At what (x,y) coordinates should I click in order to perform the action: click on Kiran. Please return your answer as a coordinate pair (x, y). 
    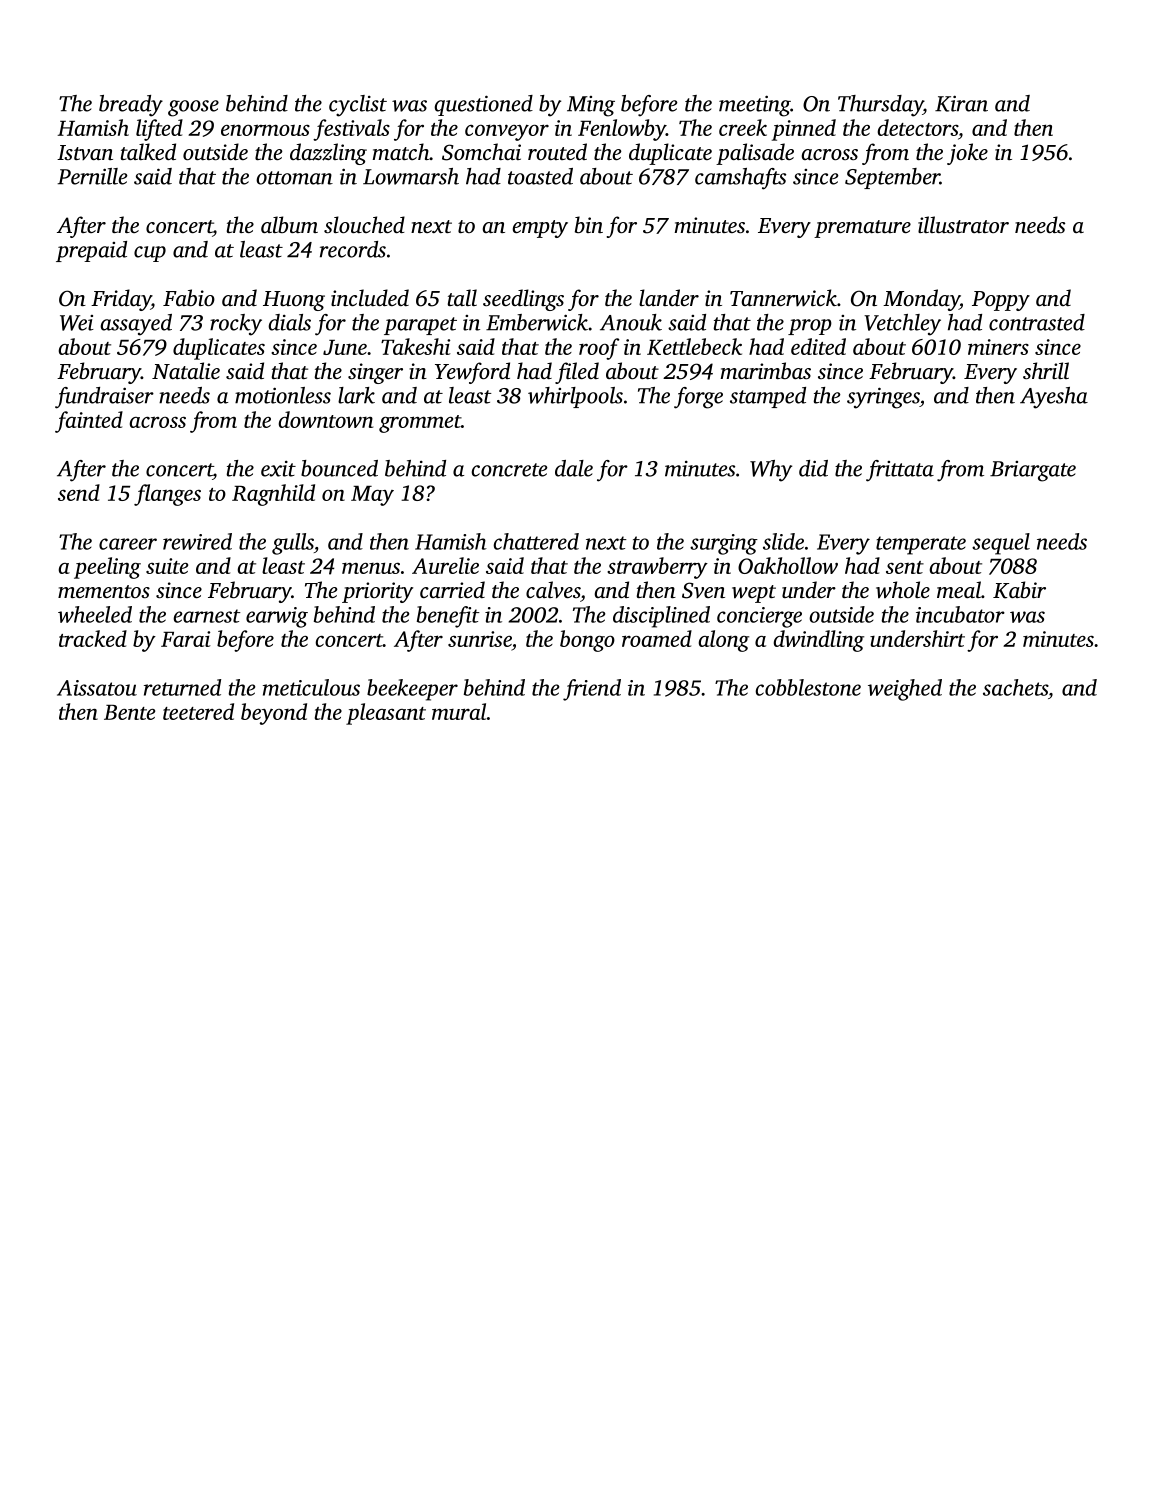
    Looking at the image, I should click on (961, 103).
